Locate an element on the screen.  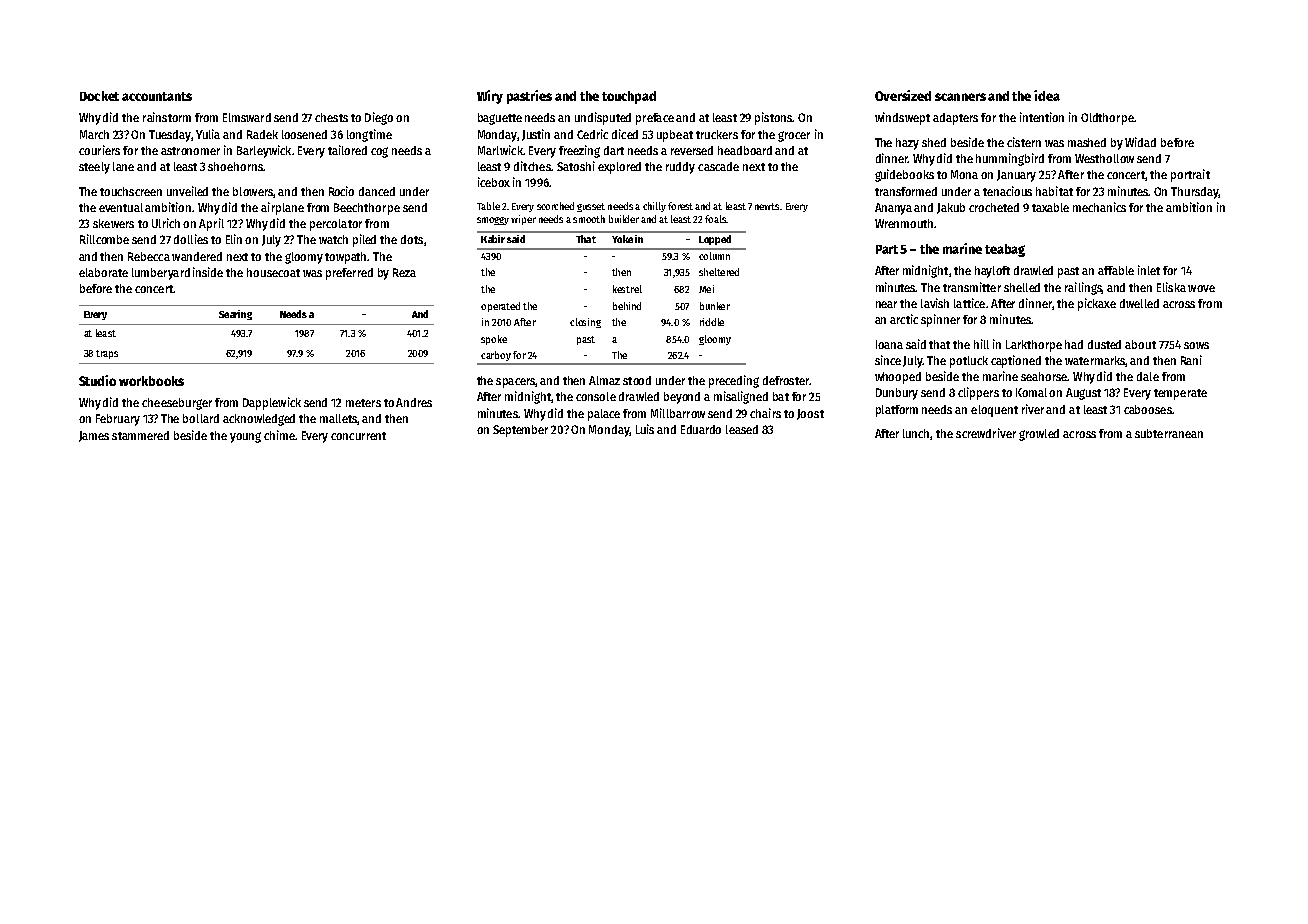
subterranean is located at coordinates (1169, 433).
